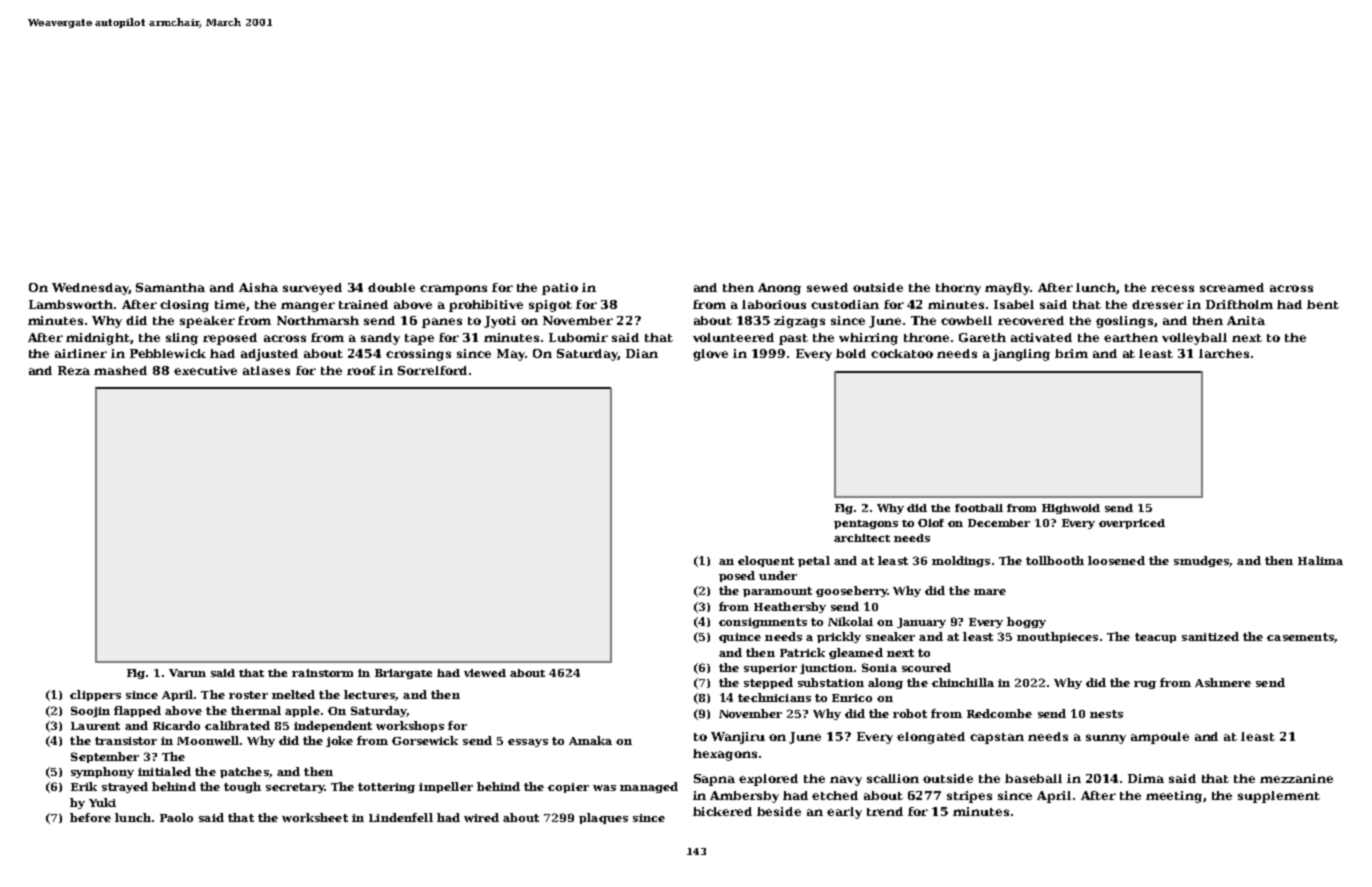 The width and height of the page is (1372, 887). Describe the element at coordinates (258, 287) in the page. I see `Aisha` at that location.
